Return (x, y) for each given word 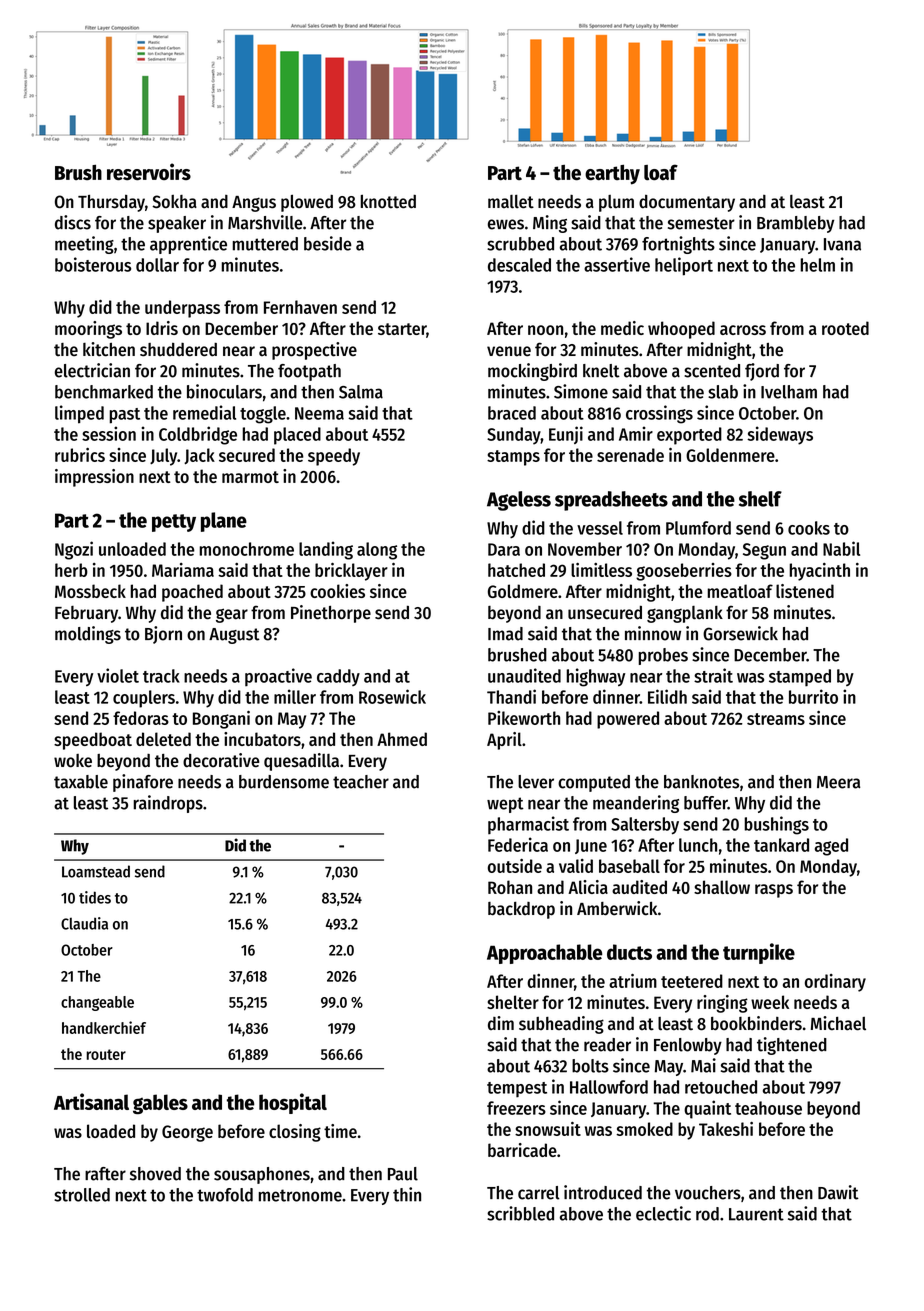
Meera (838, 782)
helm (817, 265)
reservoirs (149, 172)
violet (118, 675)
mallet (511, 202)
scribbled (520, 1213)
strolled (82, 1195)
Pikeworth (524, 718)
